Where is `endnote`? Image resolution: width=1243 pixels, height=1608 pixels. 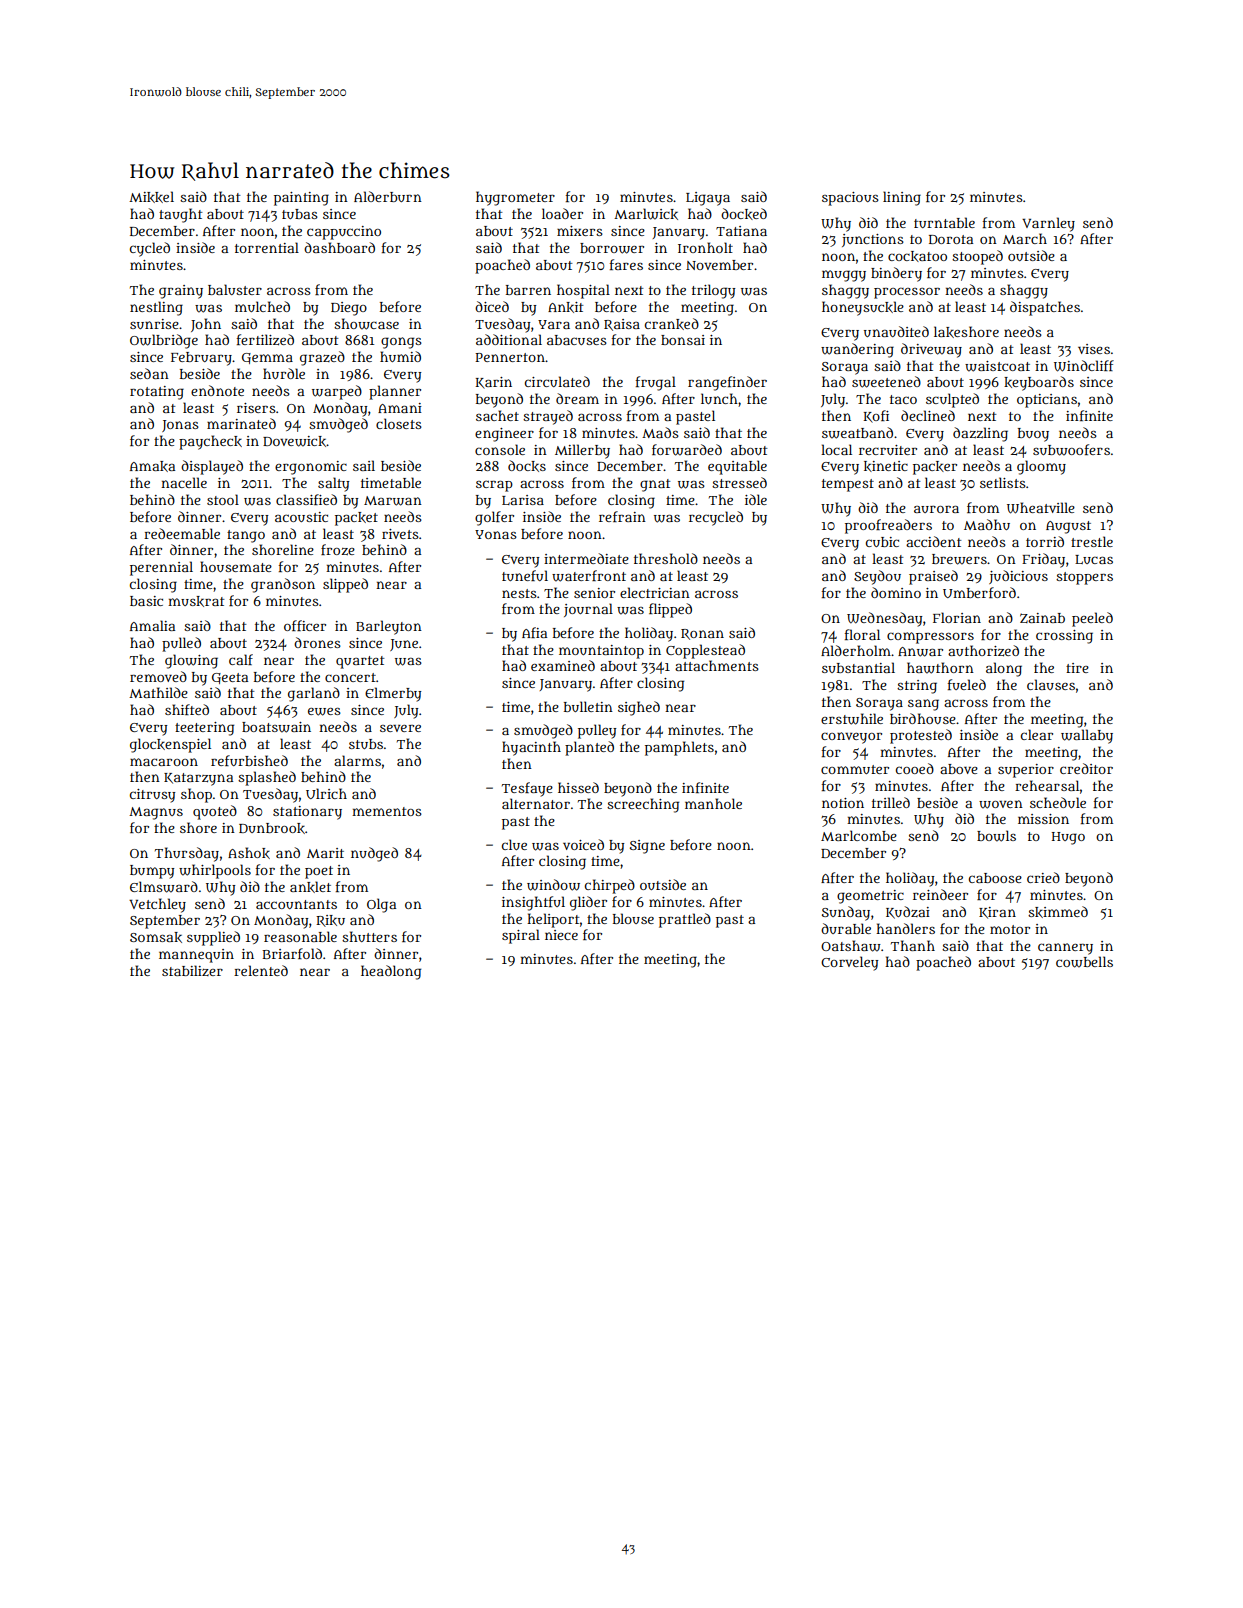 endnote is located at coordinates (217, 390).
